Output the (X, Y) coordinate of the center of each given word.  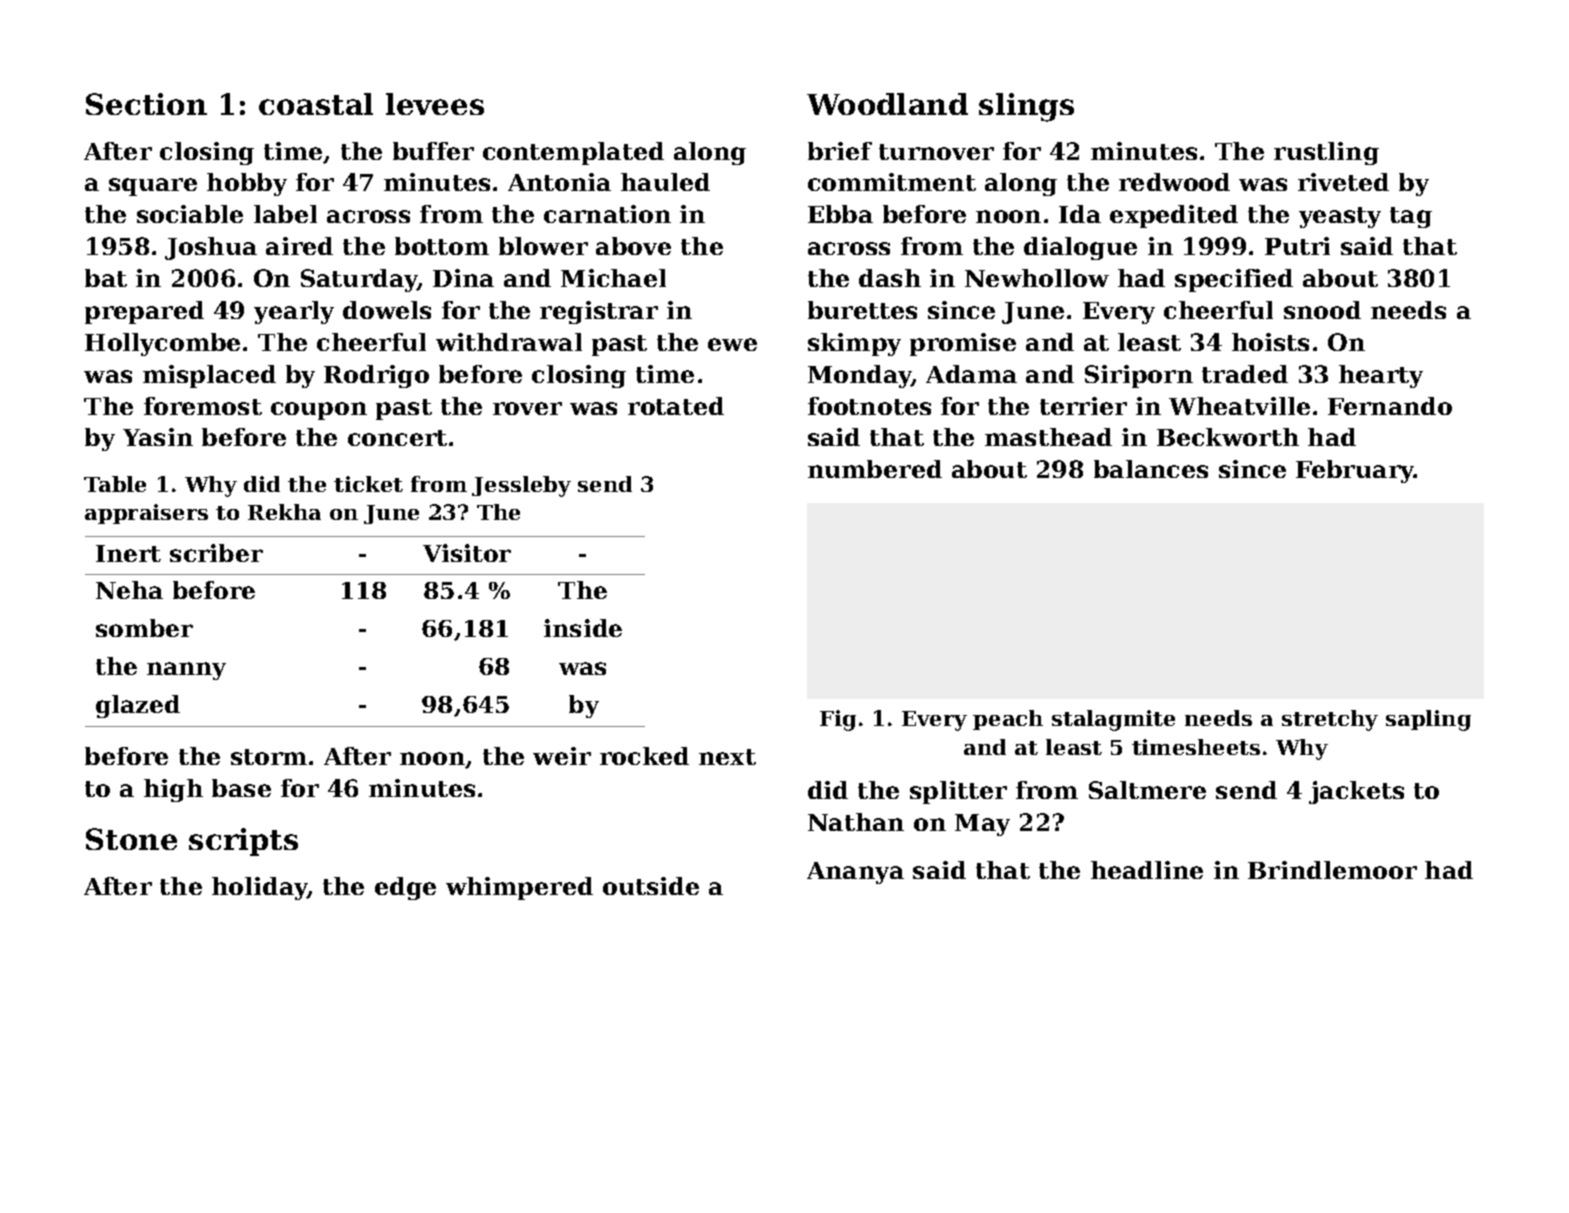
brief (840, 151)
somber (144, 628)
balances (1151, 469)
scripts (243, 842)
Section (146, 104)
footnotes (869, 406)
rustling (1326, 153)
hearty (1381, 376)
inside (583, 628)
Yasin (158, 437)
